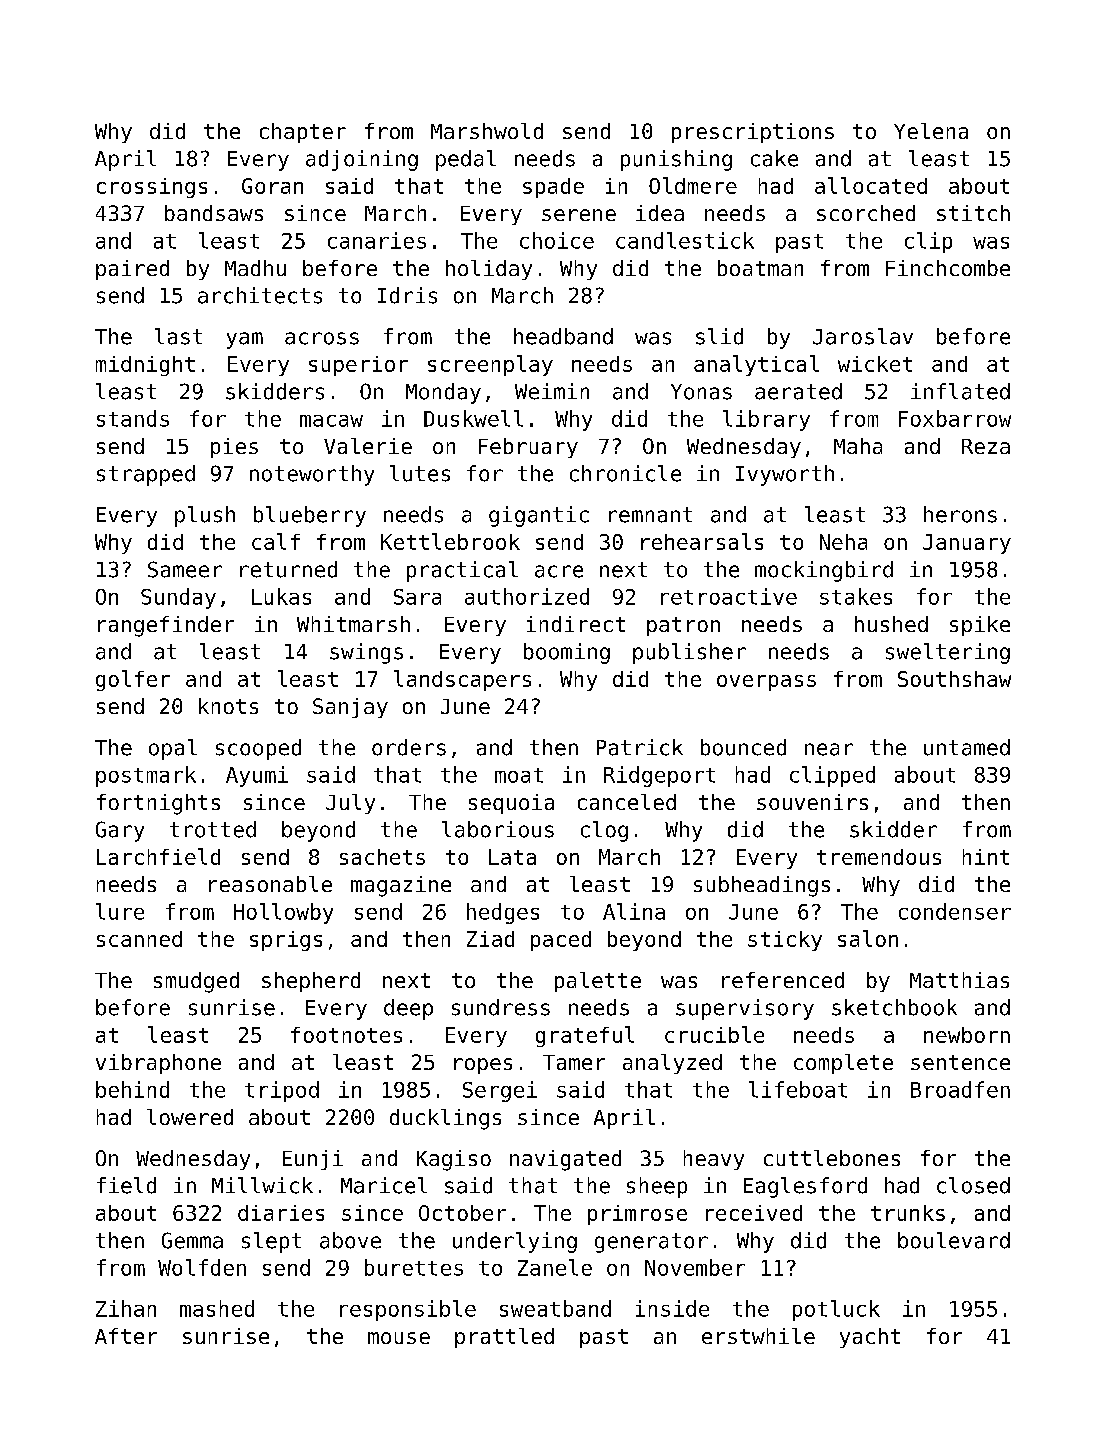 The width and height of the screenshot is (1106, 1431). What do you see at coordinates (399, 1338) in the screenshot?
I see `mouse` at bounding box center [399, 1338].
